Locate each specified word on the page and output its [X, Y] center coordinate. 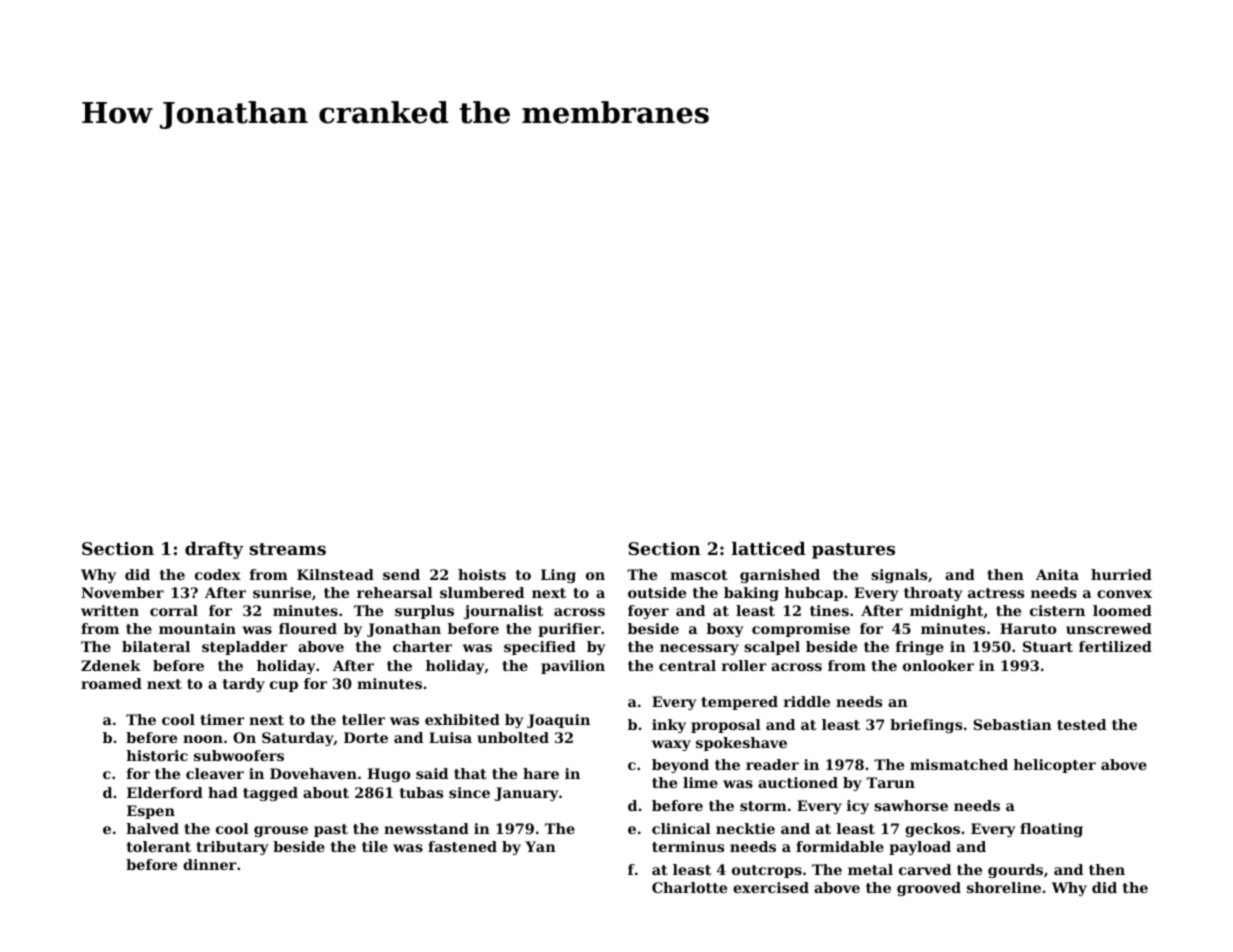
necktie [745, 828]
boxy [725, 630]
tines [829, 610]
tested [1081, 724]
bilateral [156, 646]
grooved [929, 889]
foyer [648, 612]
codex [218, 574]
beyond [680, 766]
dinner [209, 864]
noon [203, 739]
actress [996, 593]
